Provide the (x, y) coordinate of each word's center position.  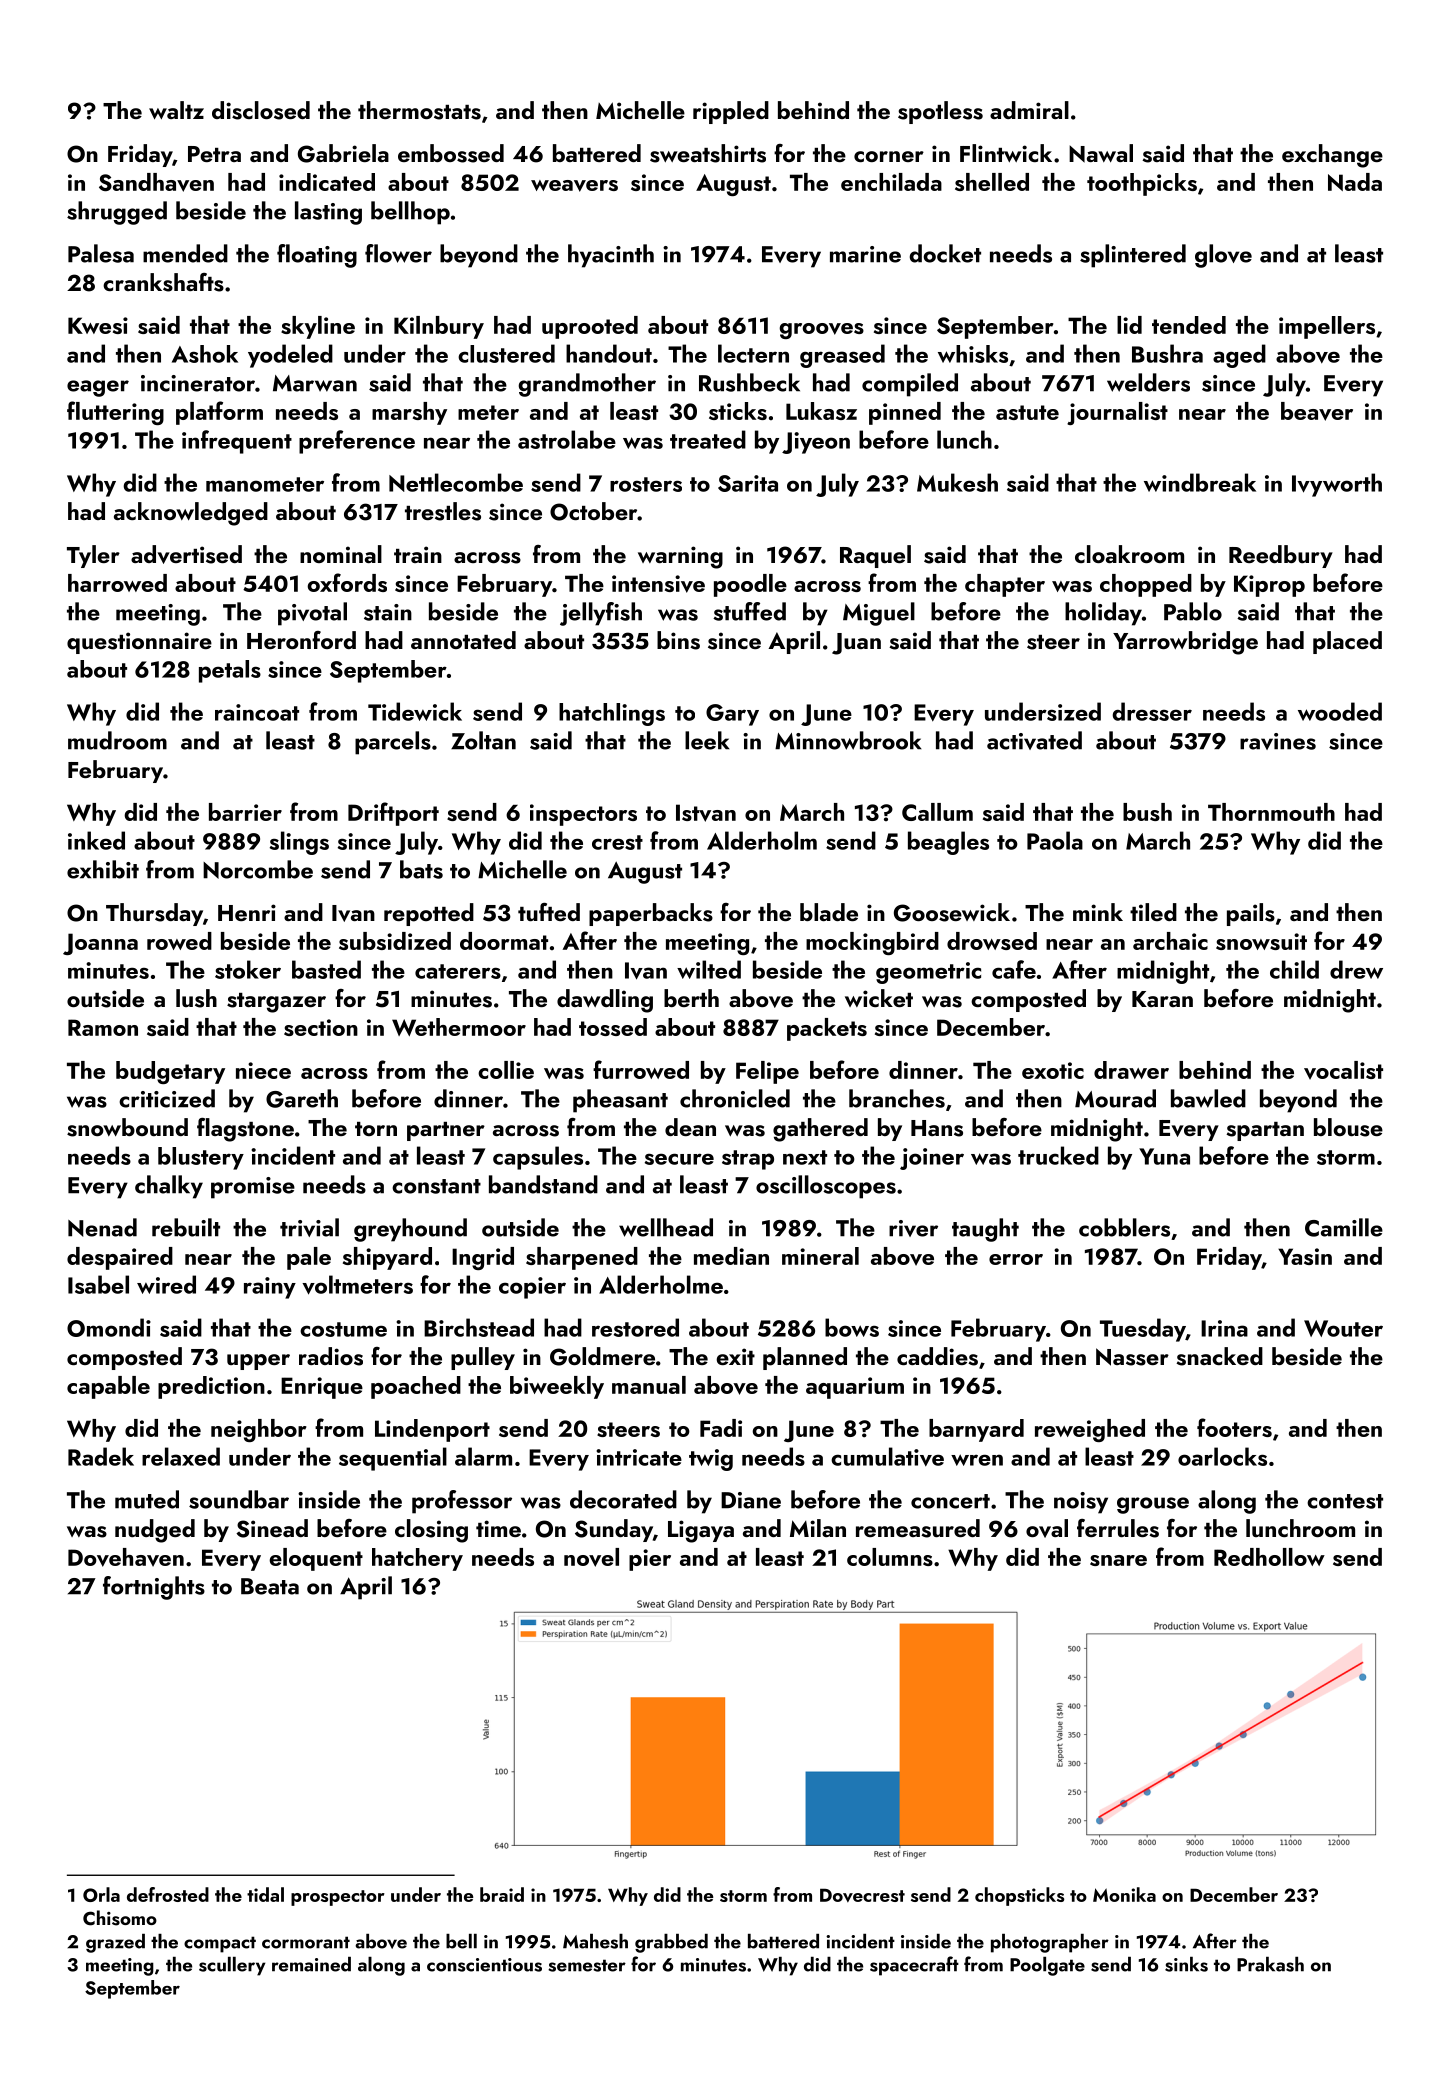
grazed (115, 1943)
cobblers (1124, 1227)
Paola (1055, 840)
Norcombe (258, 869)
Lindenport (432, 1430)
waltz (176, 110)
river (913, 1228)
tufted (549, 912)
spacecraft (914, 1966)
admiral (1029, 110)
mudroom (117, 740)
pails (1251, 914)
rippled (731, 112)
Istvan (706, 813)
